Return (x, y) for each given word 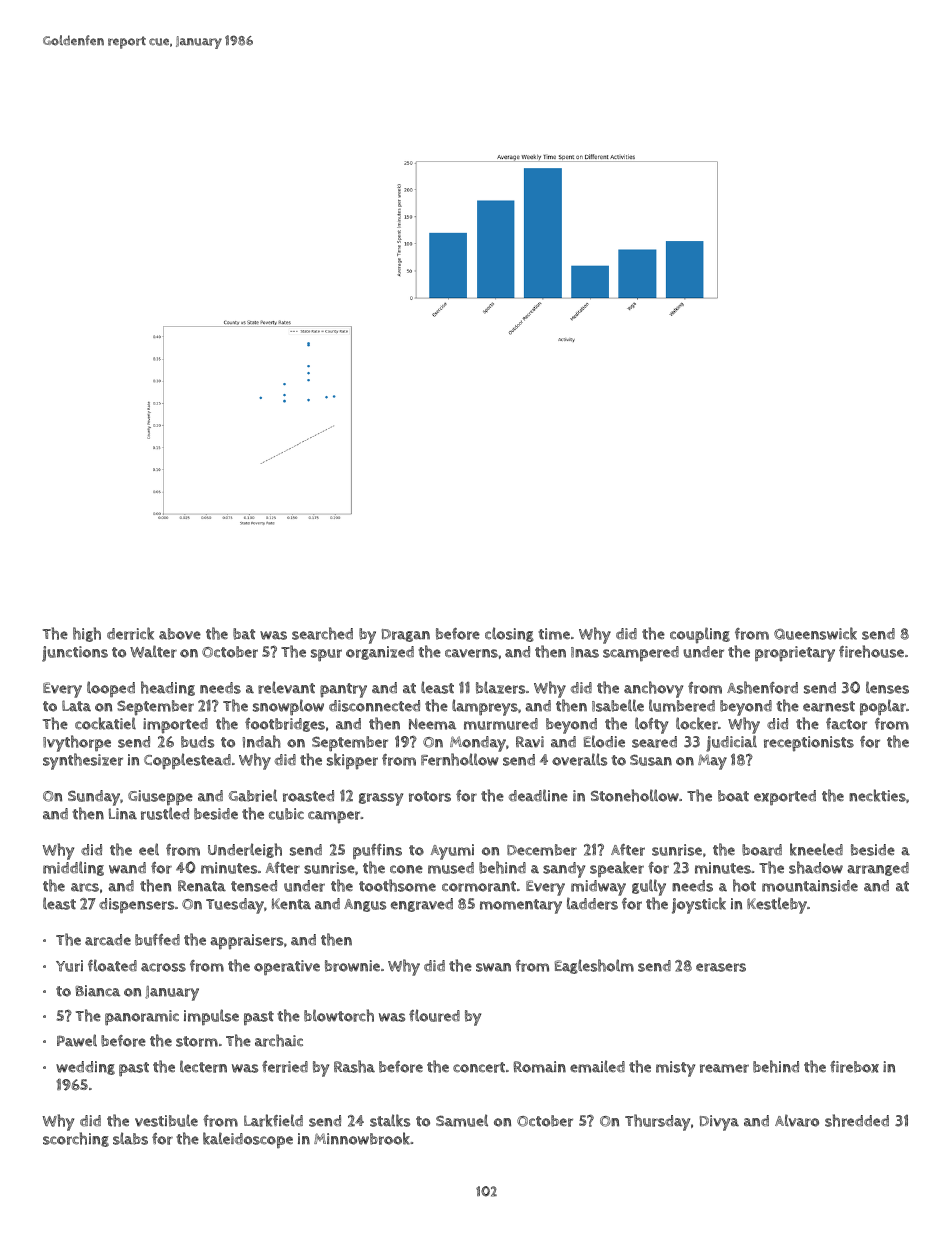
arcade (108, 940)
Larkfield (273, 1120)
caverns (471, 653)
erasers (721, 967)
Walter (153, 651)
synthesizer (83, 761)
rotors (430, 796)
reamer (724, 1068)
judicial (731, 743)
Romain (539, 1067)
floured (434, 1015)
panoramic (142, 1018)
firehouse (871, 651)
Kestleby (777, 905)
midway (598, 888)
